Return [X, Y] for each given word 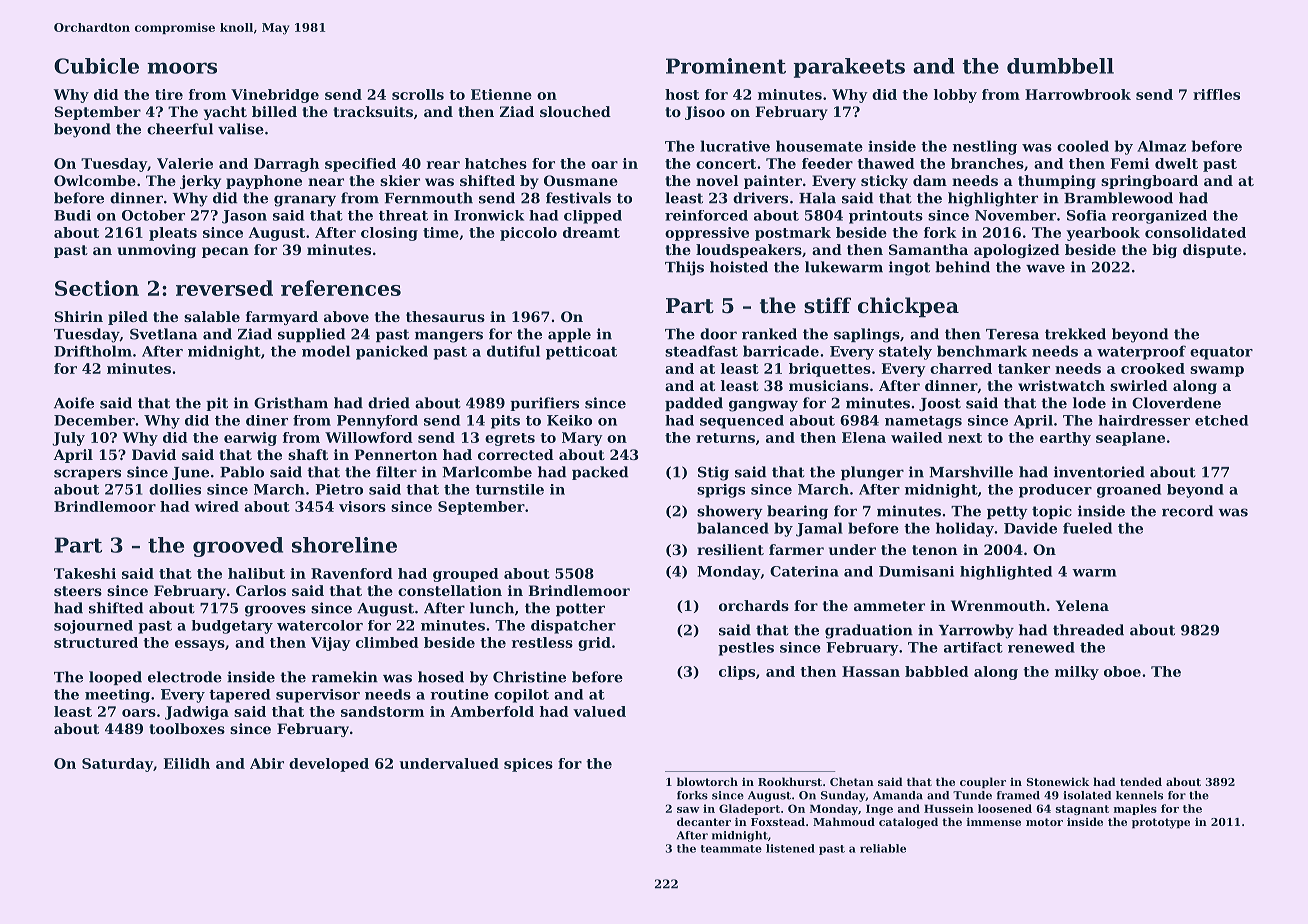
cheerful [180, 129]
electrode [185, 677]
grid [594, 644]
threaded [1088, 630]
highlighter [993, 199]
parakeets [849, 68]
